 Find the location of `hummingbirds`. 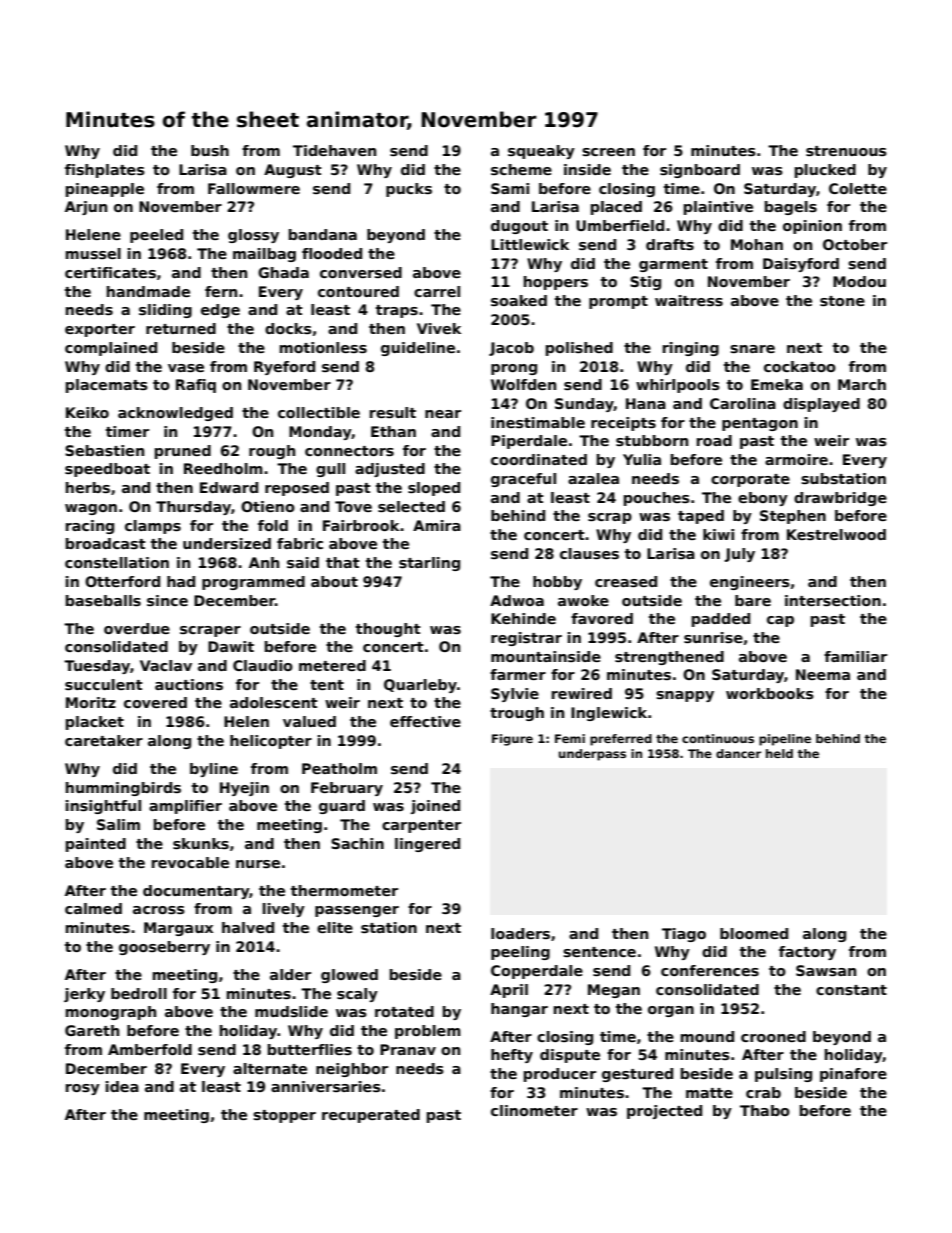

hummingbirds is located at coordinates (123, 789).
